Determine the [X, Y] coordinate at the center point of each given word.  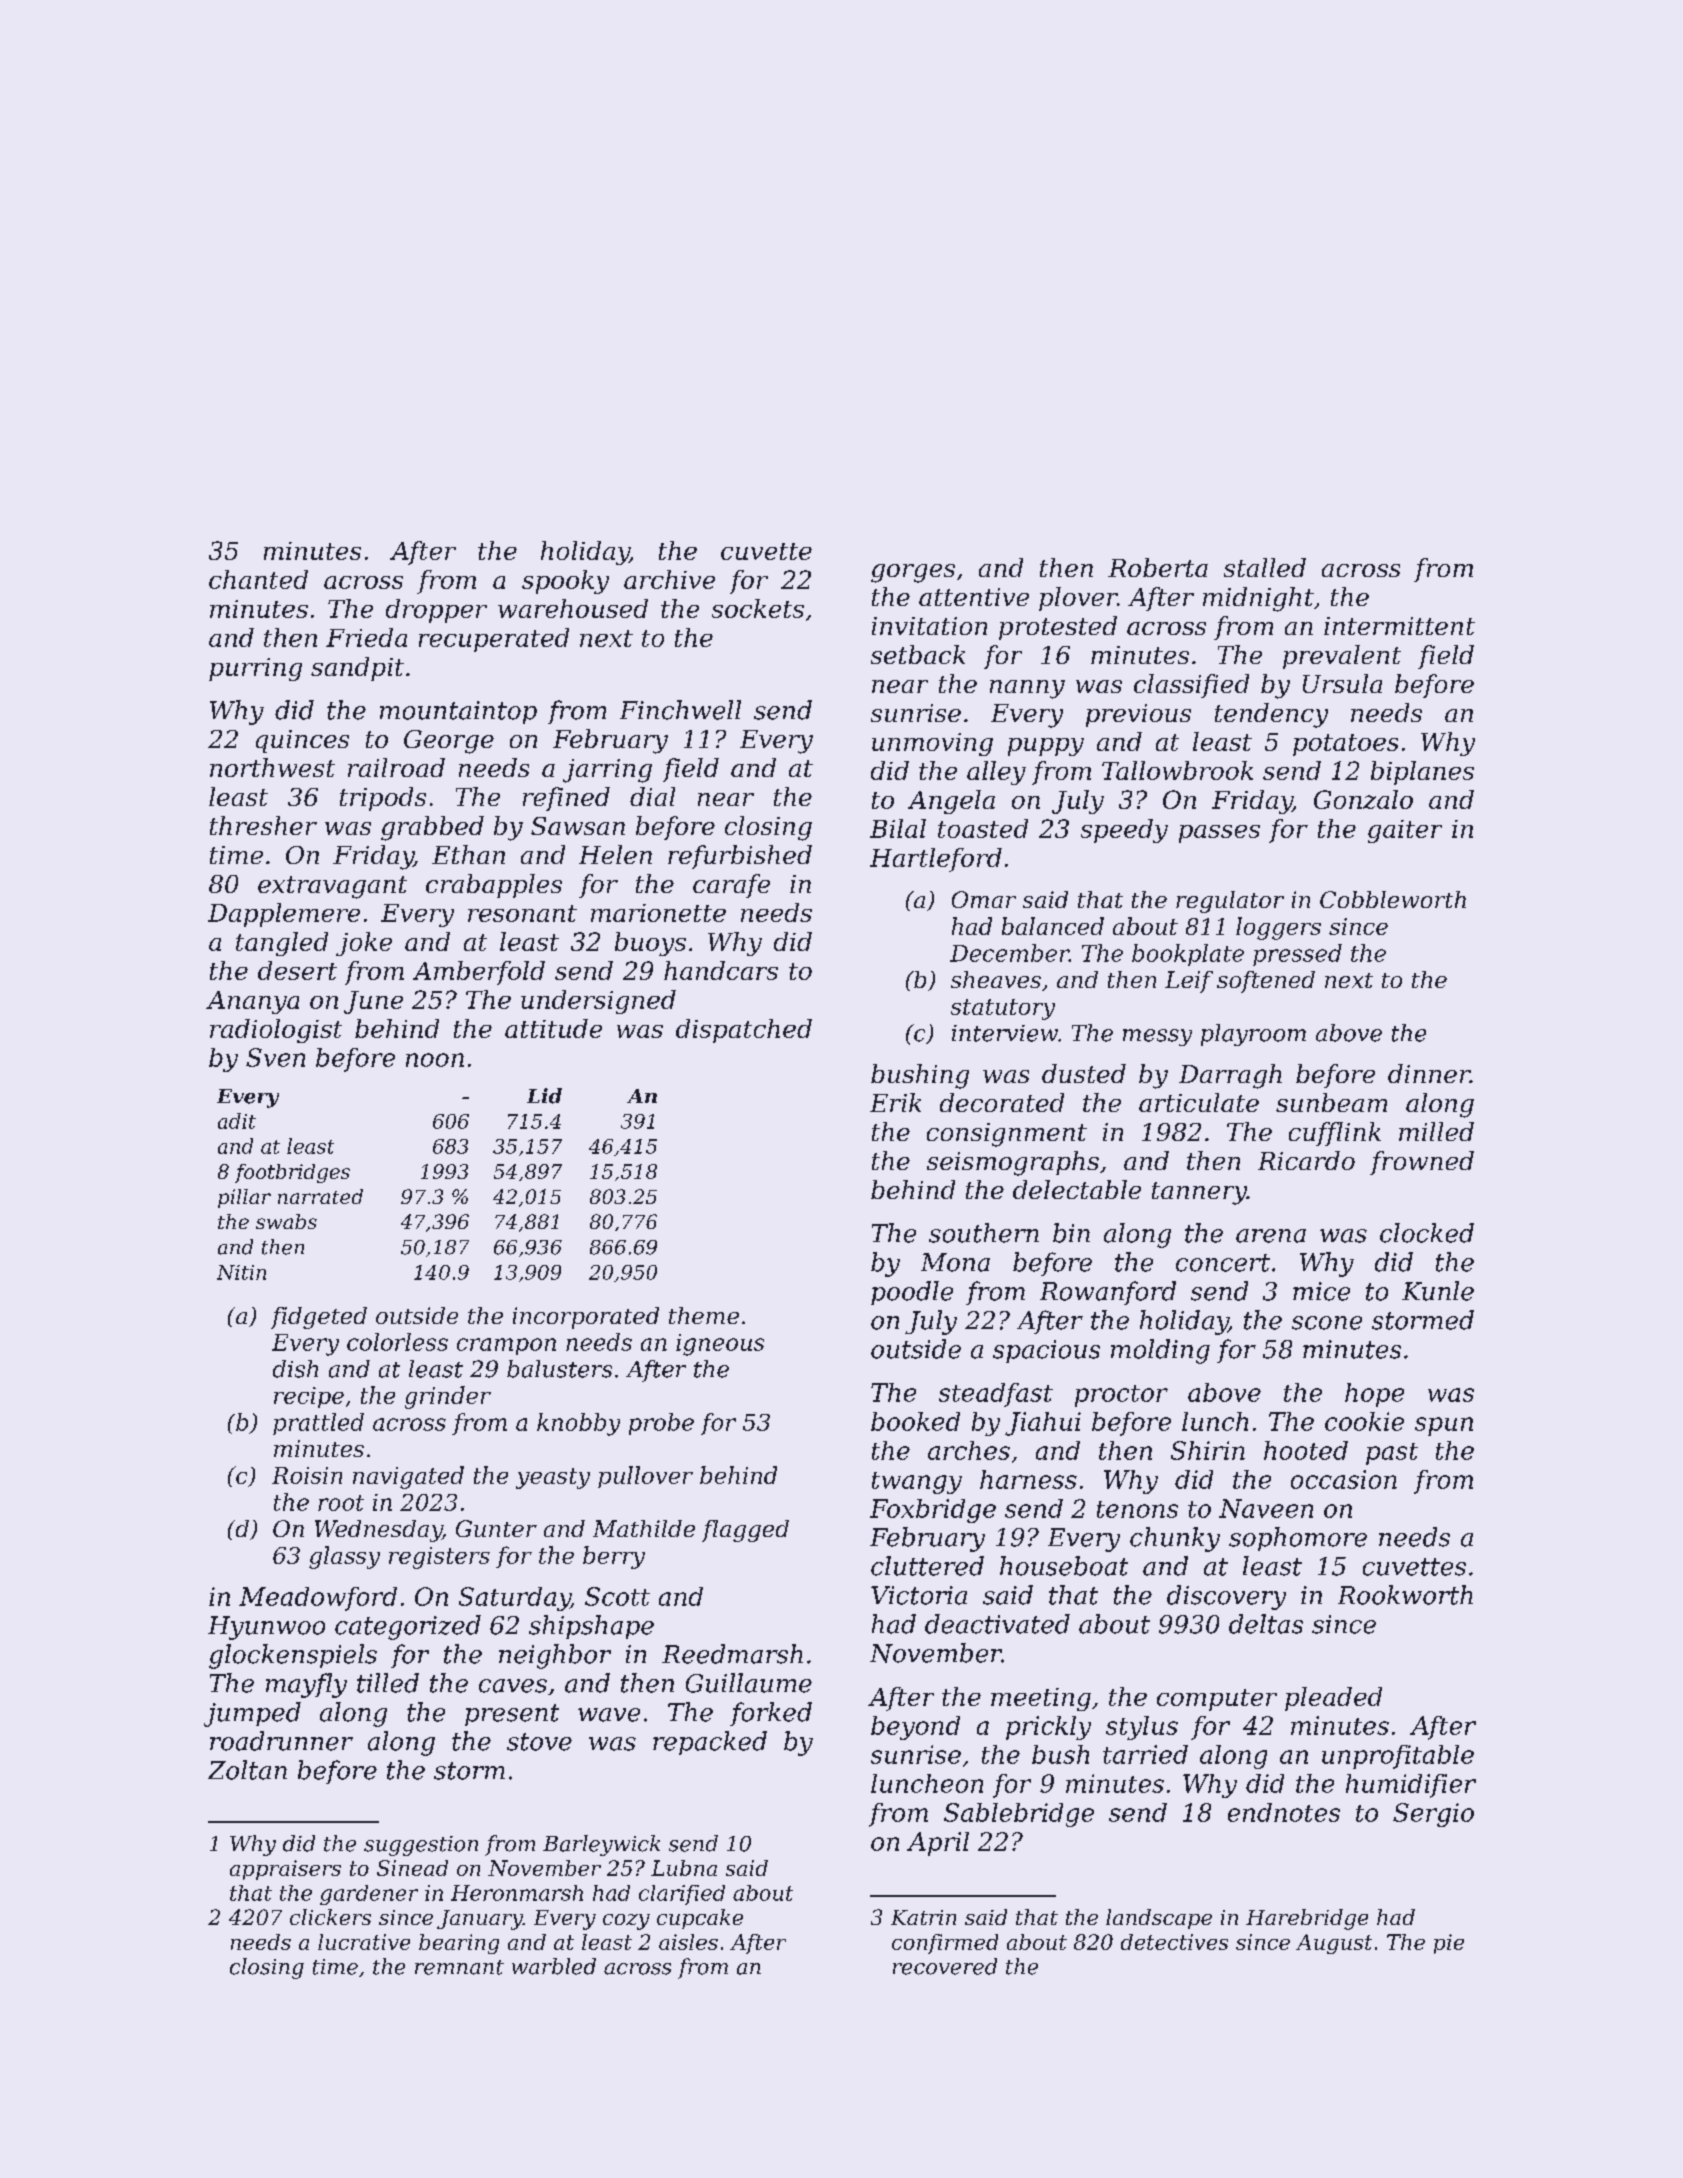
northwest [272, 767]
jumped [252, 1714]
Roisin [307, 1475]
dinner [1429, 1073]
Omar [984, 899]
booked [915, 1421]
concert [1223, 1263]
